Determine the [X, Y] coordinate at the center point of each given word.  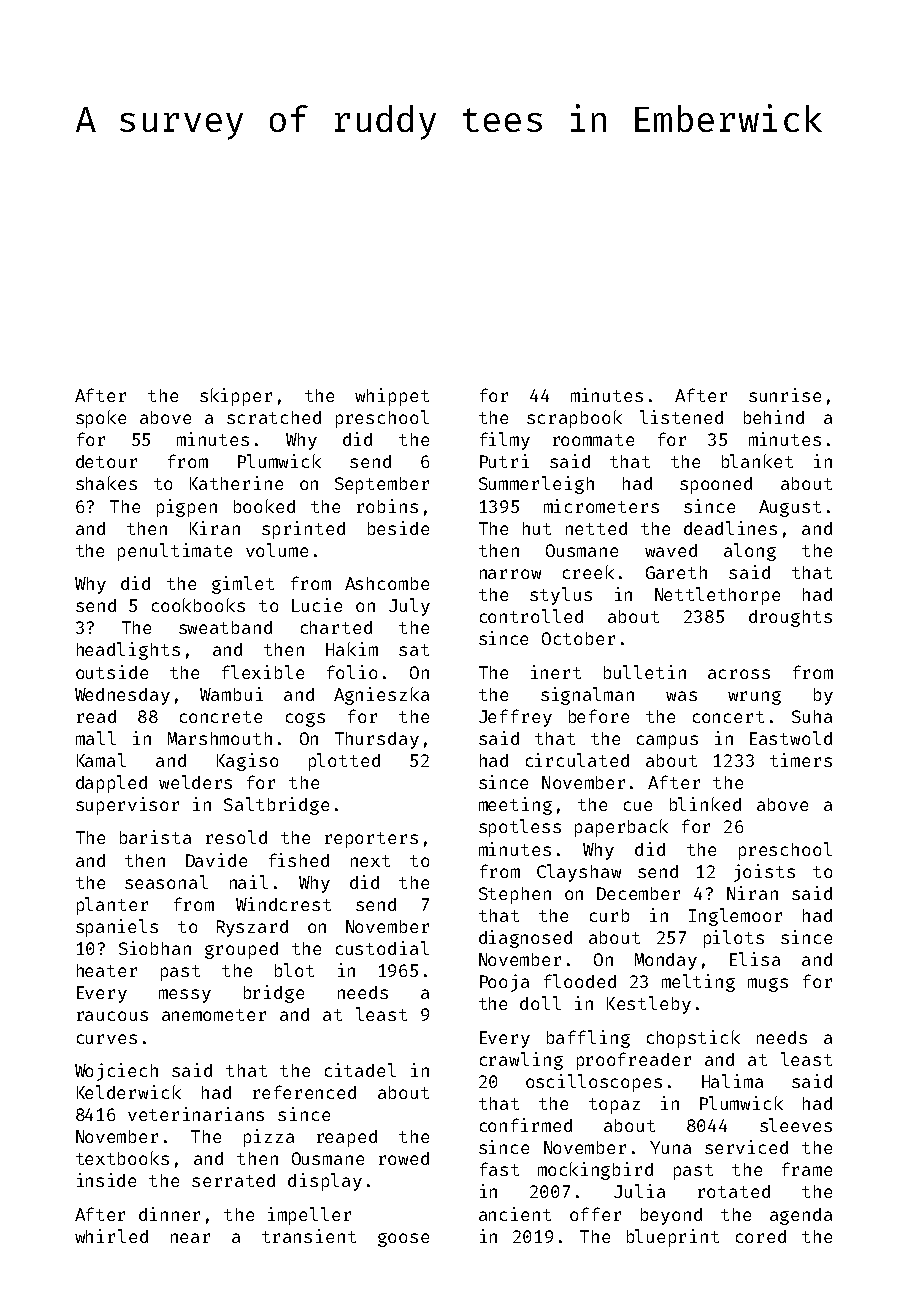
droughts [790, 618]
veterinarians [196, 1114]
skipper [236, 397]
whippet [392, 397]
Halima [732, 1081]
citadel [360, 1070]
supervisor [127, 806]
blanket [757, 461]
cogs [305, 720]
